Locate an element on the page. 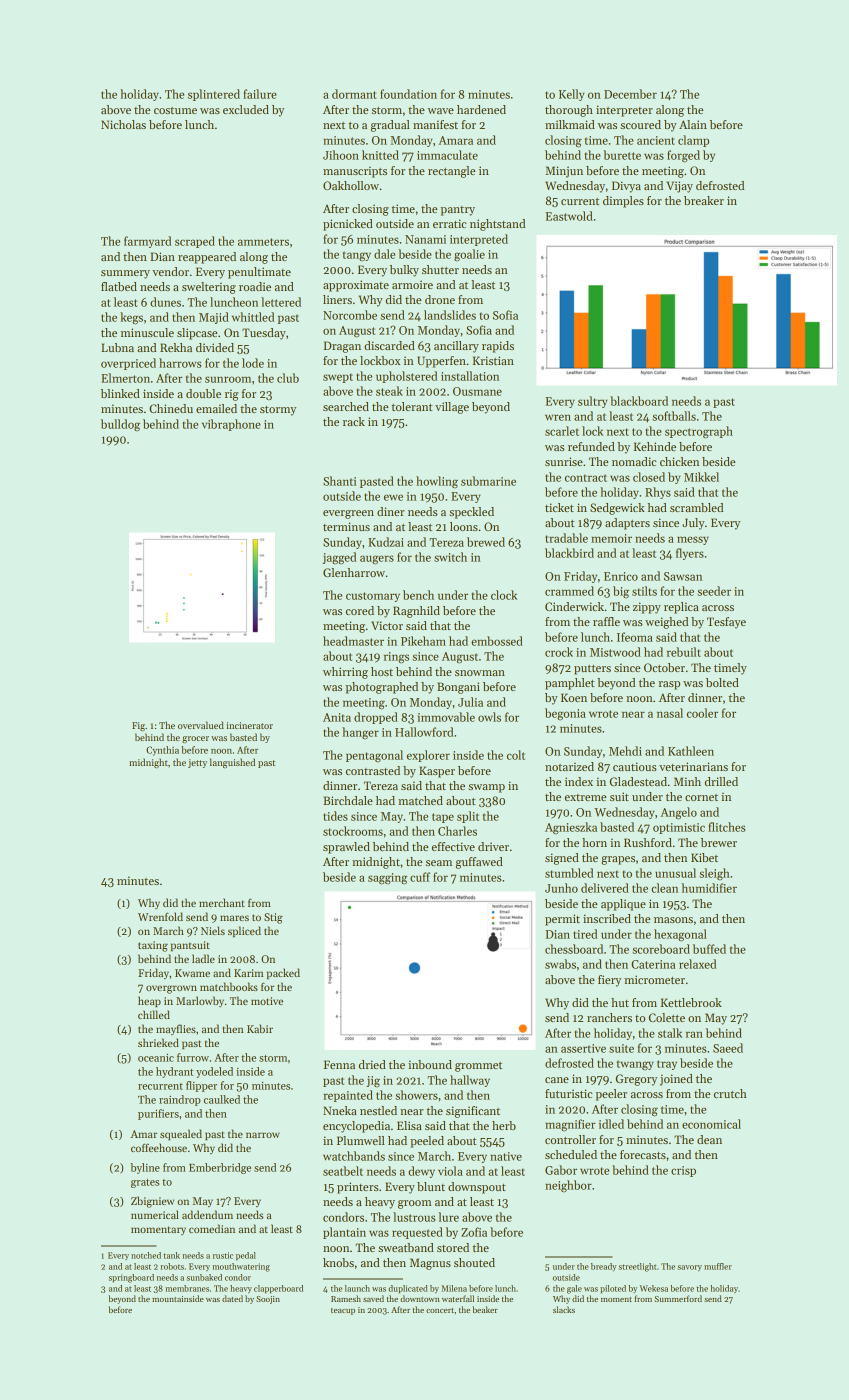 The width and height of the image is (849, 1400). Kibet is located at coordinates (704, 857).
